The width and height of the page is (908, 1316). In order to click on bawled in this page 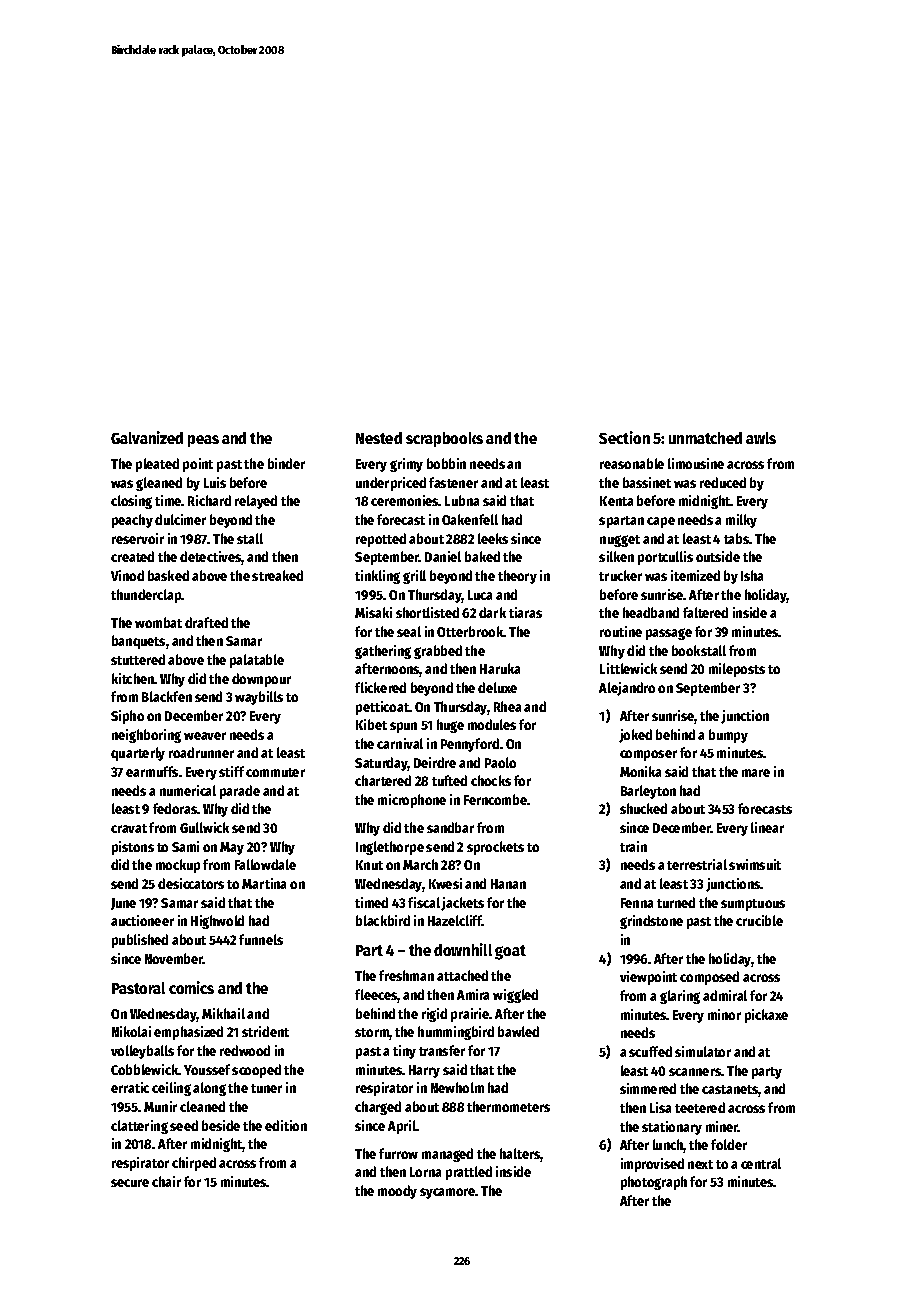, I will do `click(518, 1031)`.
